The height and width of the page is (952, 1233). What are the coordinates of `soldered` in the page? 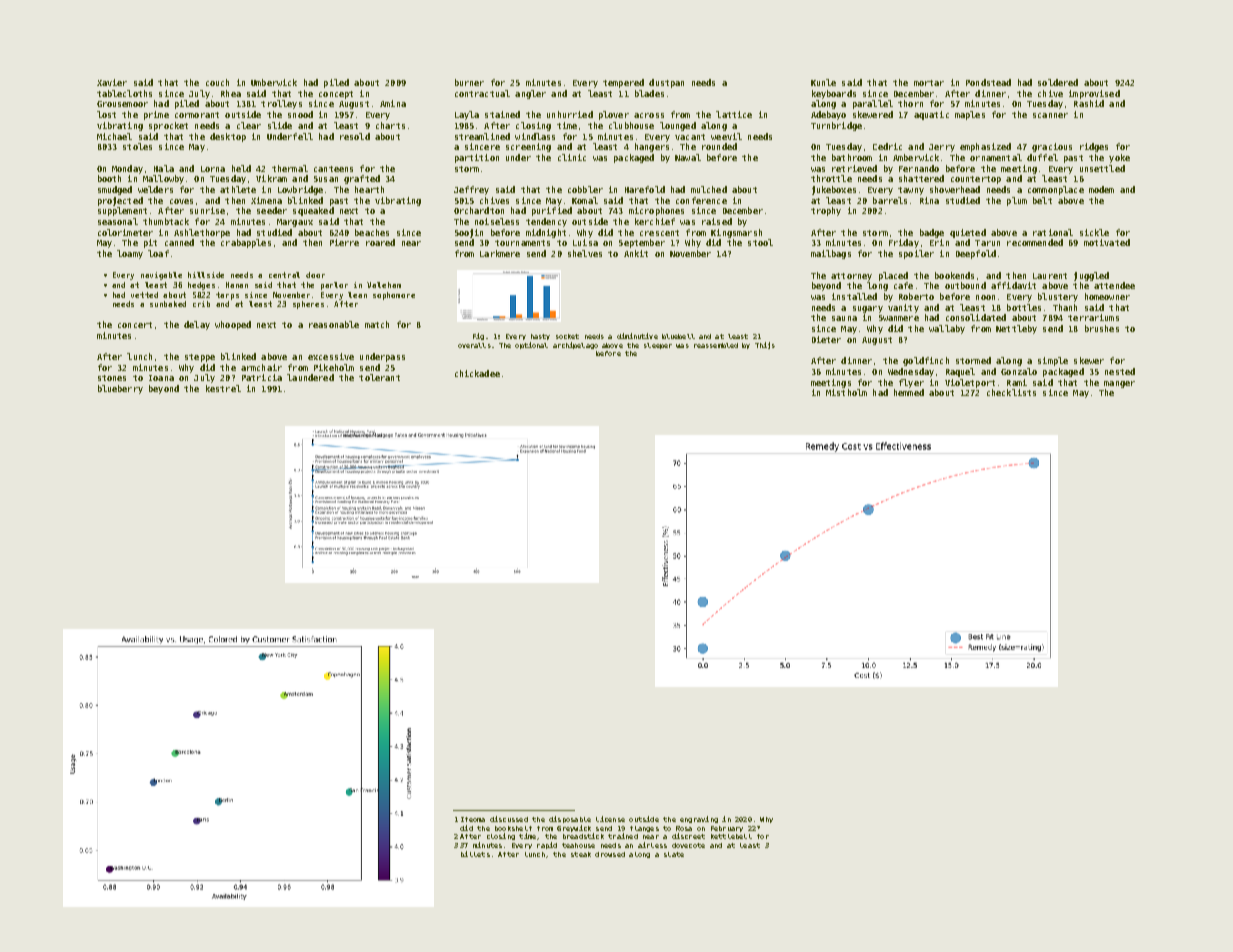 It's located at (1058, 82).
